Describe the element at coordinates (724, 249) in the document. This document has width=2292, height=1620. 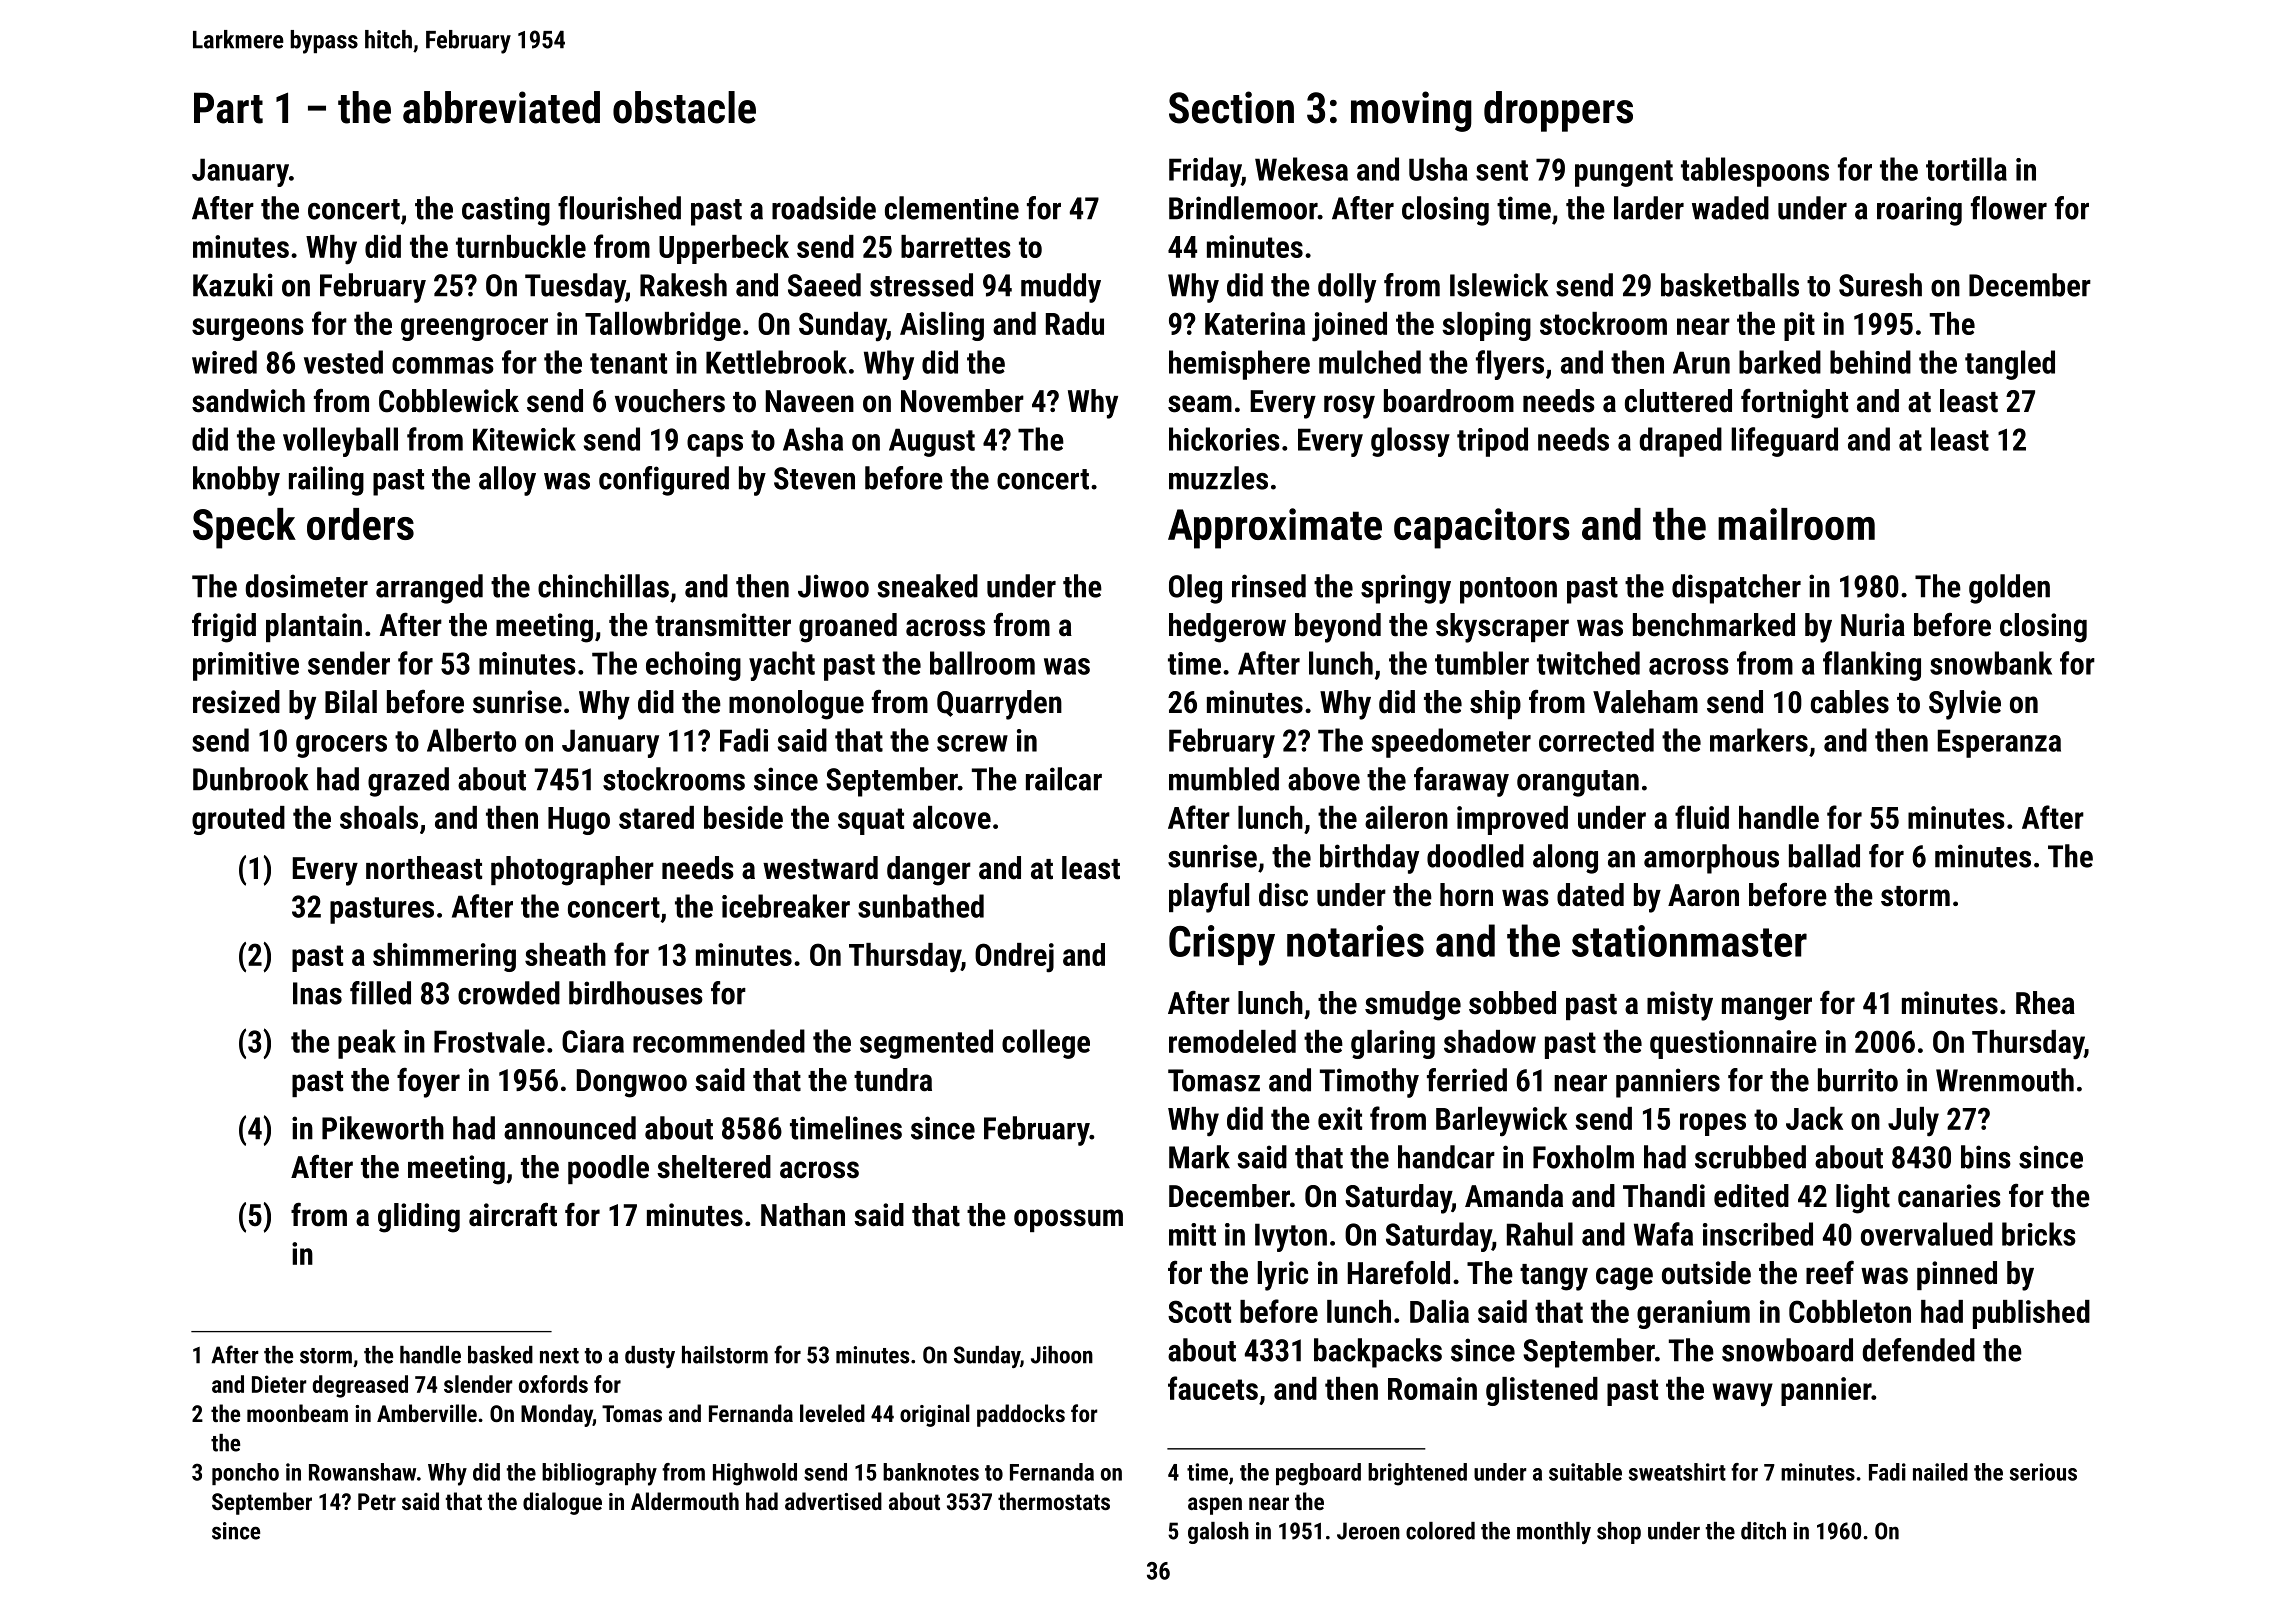
I see `Upperbeck` at that location.
